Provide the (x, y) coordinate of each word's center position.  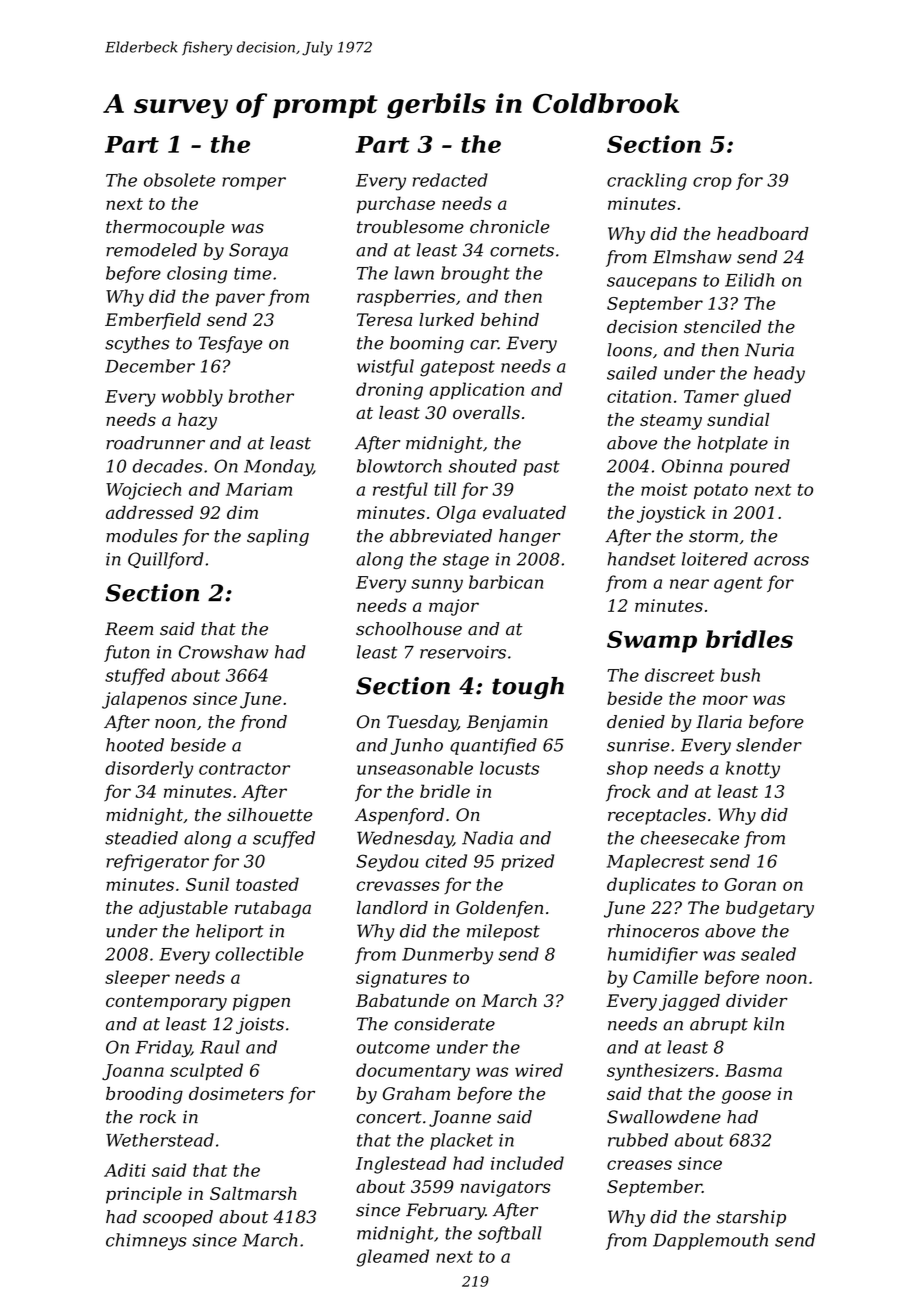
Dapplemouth (710, 1241)
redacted (450, 180)
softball (510, 1234)
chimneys (146, 1241)
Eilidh (749, 280)
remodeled (151, 250)
